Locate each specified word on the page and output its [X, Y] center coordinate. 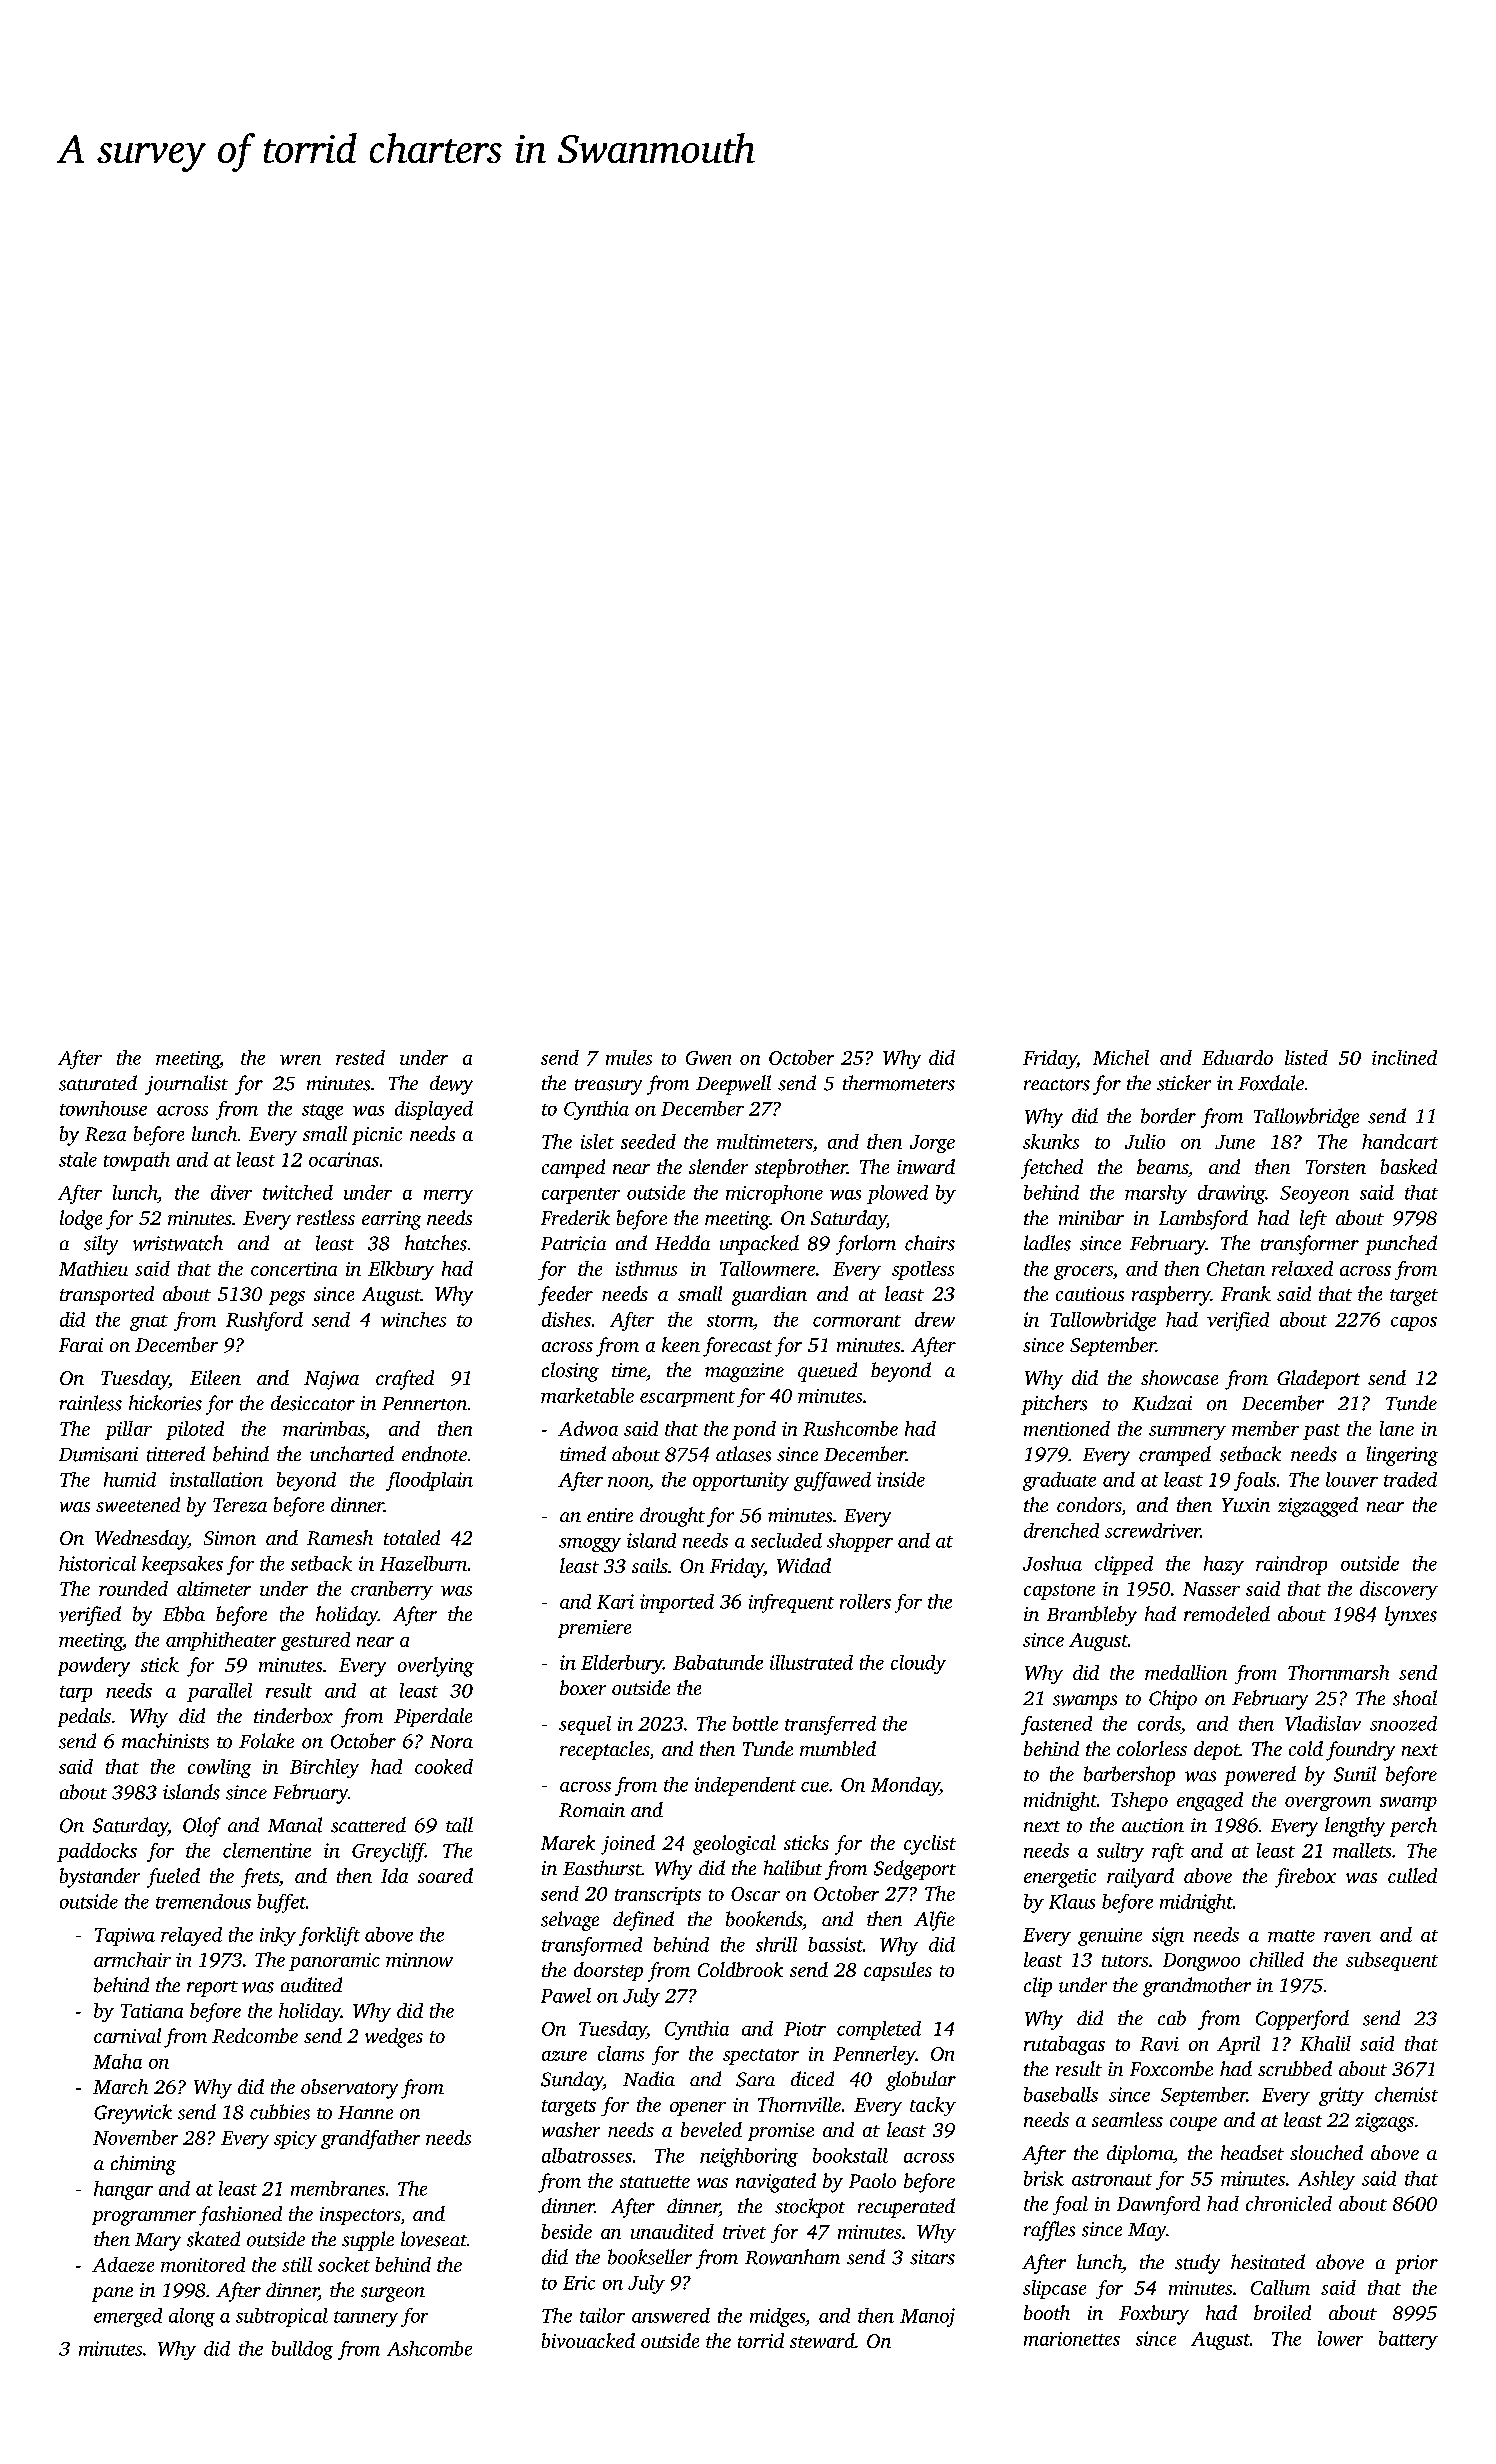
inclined [1404, 1057]
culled [1412, 1875]
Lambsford [1203, 1220]
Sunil [1355, 1774]
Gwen [708, 1058]
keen [681, 1344]
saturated [98, 1083]
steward [822, 2340]
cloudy [918, 1664]
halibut [793, 1868]
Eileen [215, 1377]
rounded [133, 1588]
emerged [128, 2317]
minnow [419, 1960]
